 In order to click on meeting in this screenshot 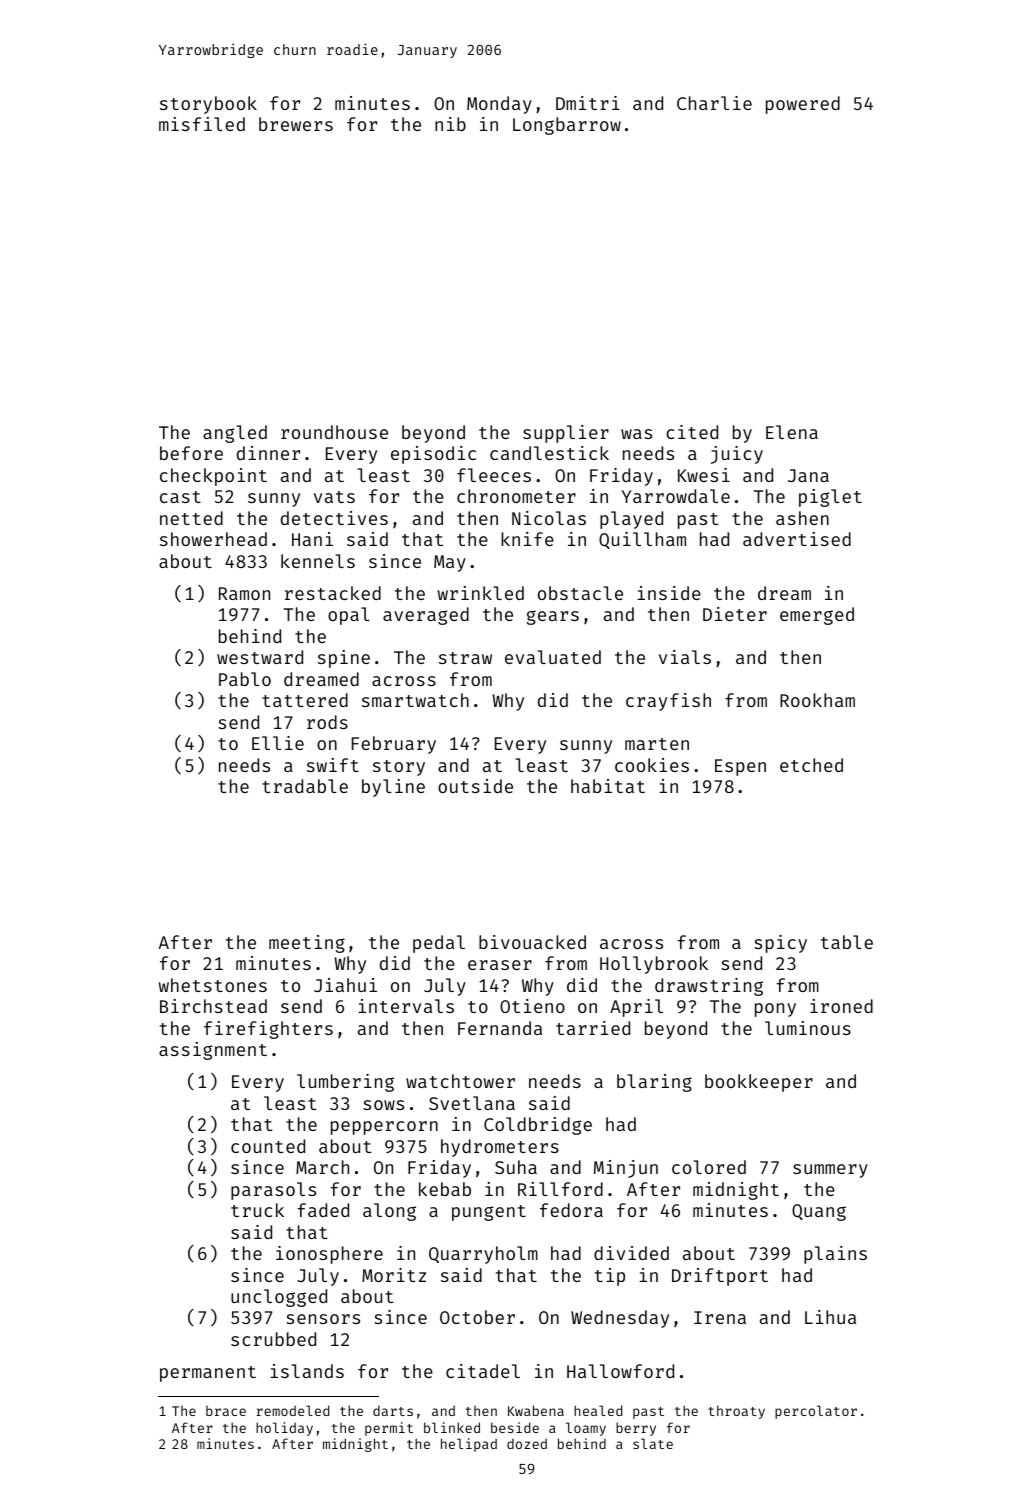, I will do `click(307, 944)`.
